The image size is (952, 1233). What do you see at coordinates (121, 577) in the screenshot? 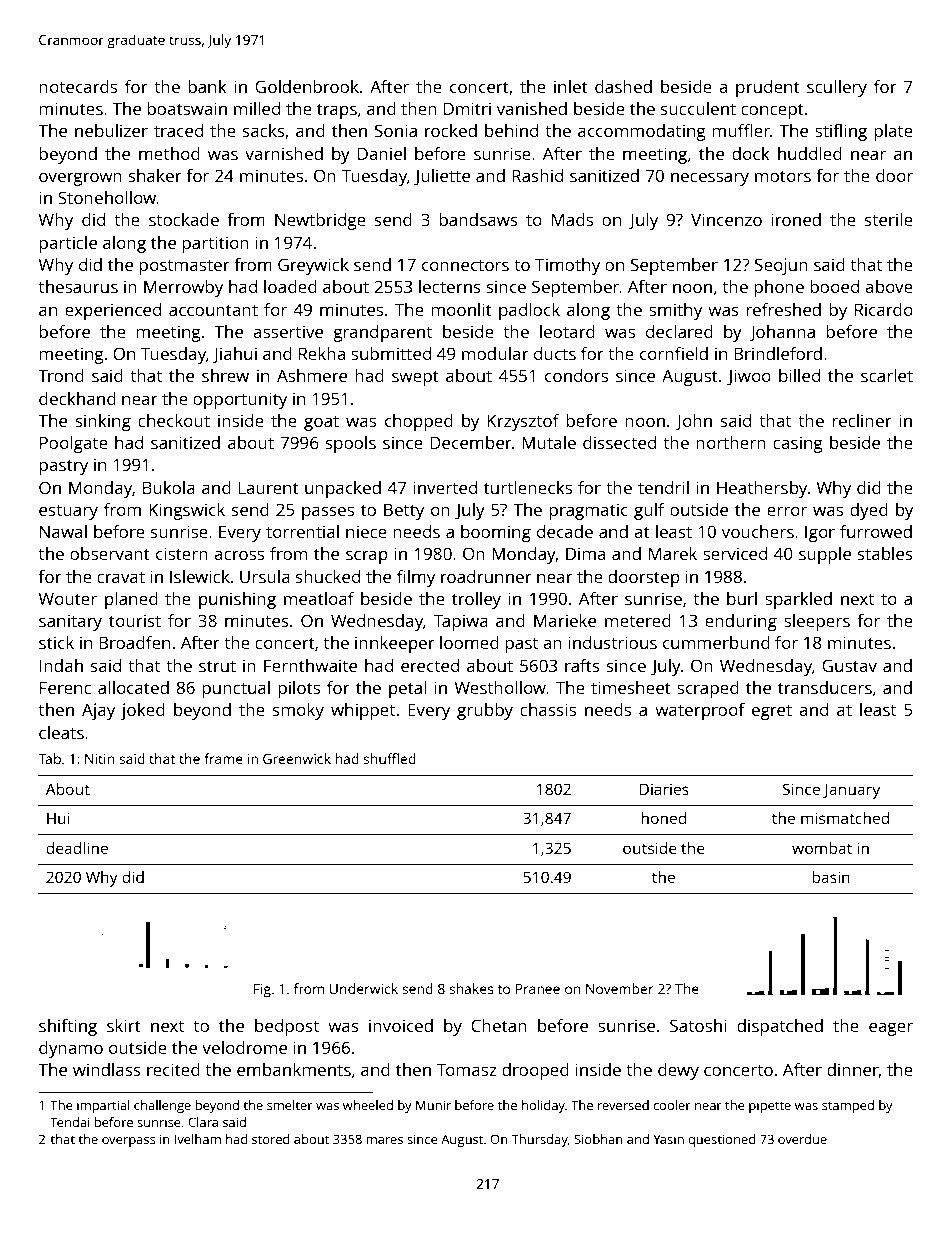
I see `cravat` at bounding box center [121, 577].
